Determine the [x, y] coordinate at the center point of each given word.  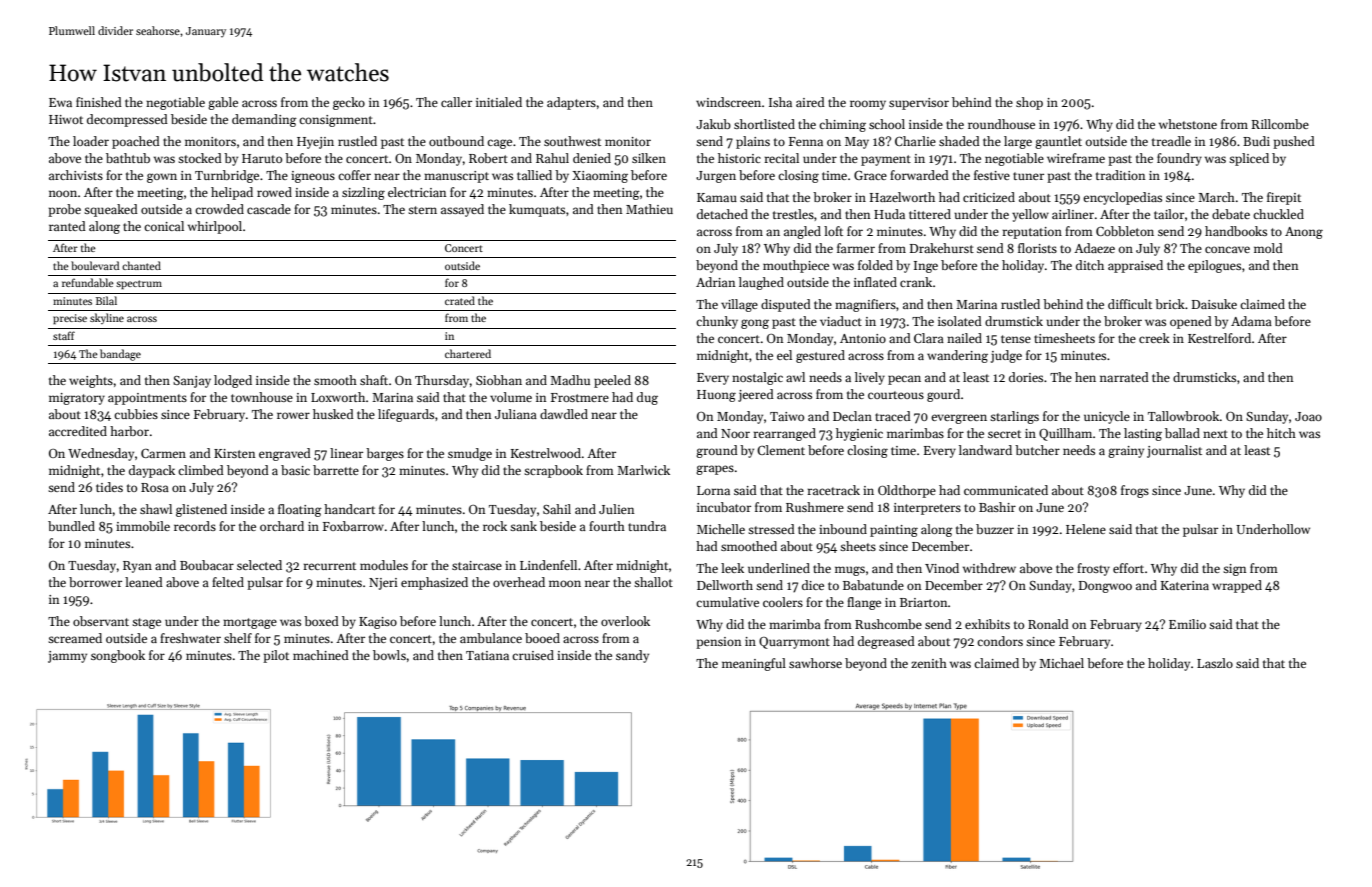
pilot [276, 656]
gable [223, 103]
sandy [632, 656]
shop [1029, 103]
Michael [1061, 663]
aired [810, 102]
